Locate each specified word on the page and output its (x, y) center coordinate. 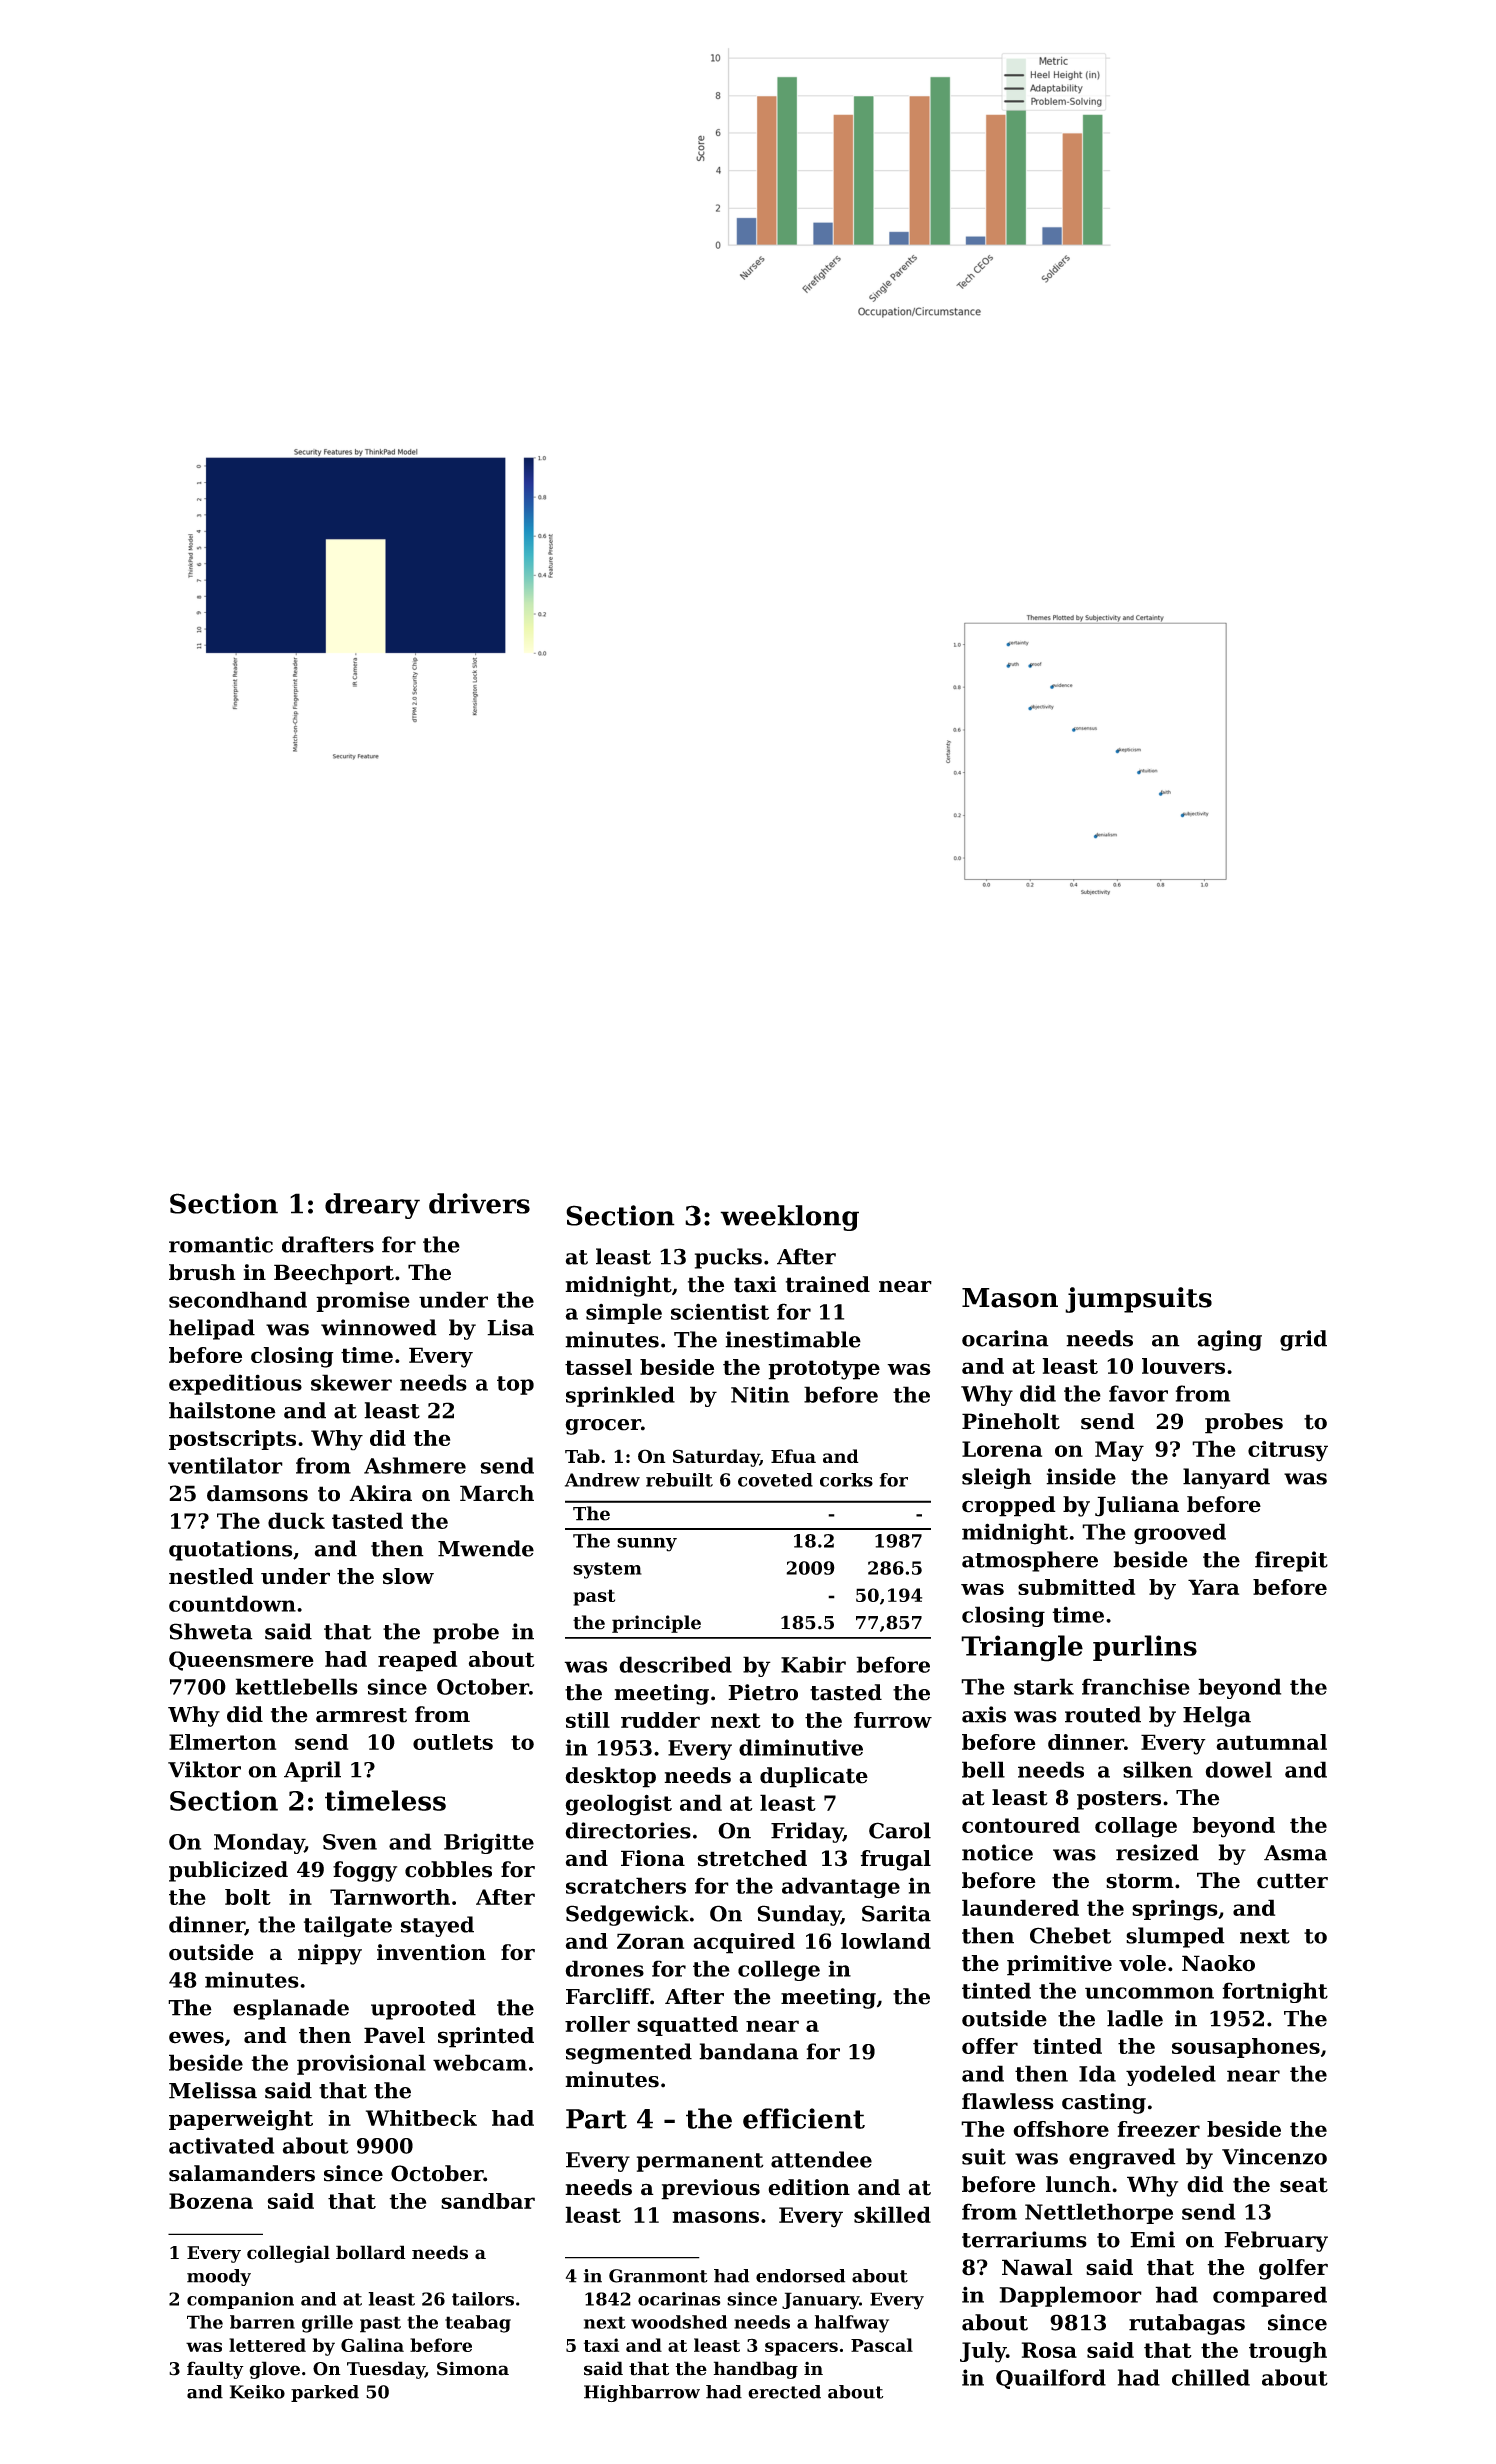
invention (431, 1952)
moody (219, 2277)
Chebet (1070, 1935)
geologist (618, 1805)
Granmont (658, 2276)
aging (1229, 1340)
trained (828, 1284)
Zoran (650, 1941)
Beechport (334, 1274)
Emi (1152, 2239)
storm (1140, 1881)
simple (624, 1313)
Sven (350, 1842)
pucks (728, 1258)
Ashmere (415, 1465)
